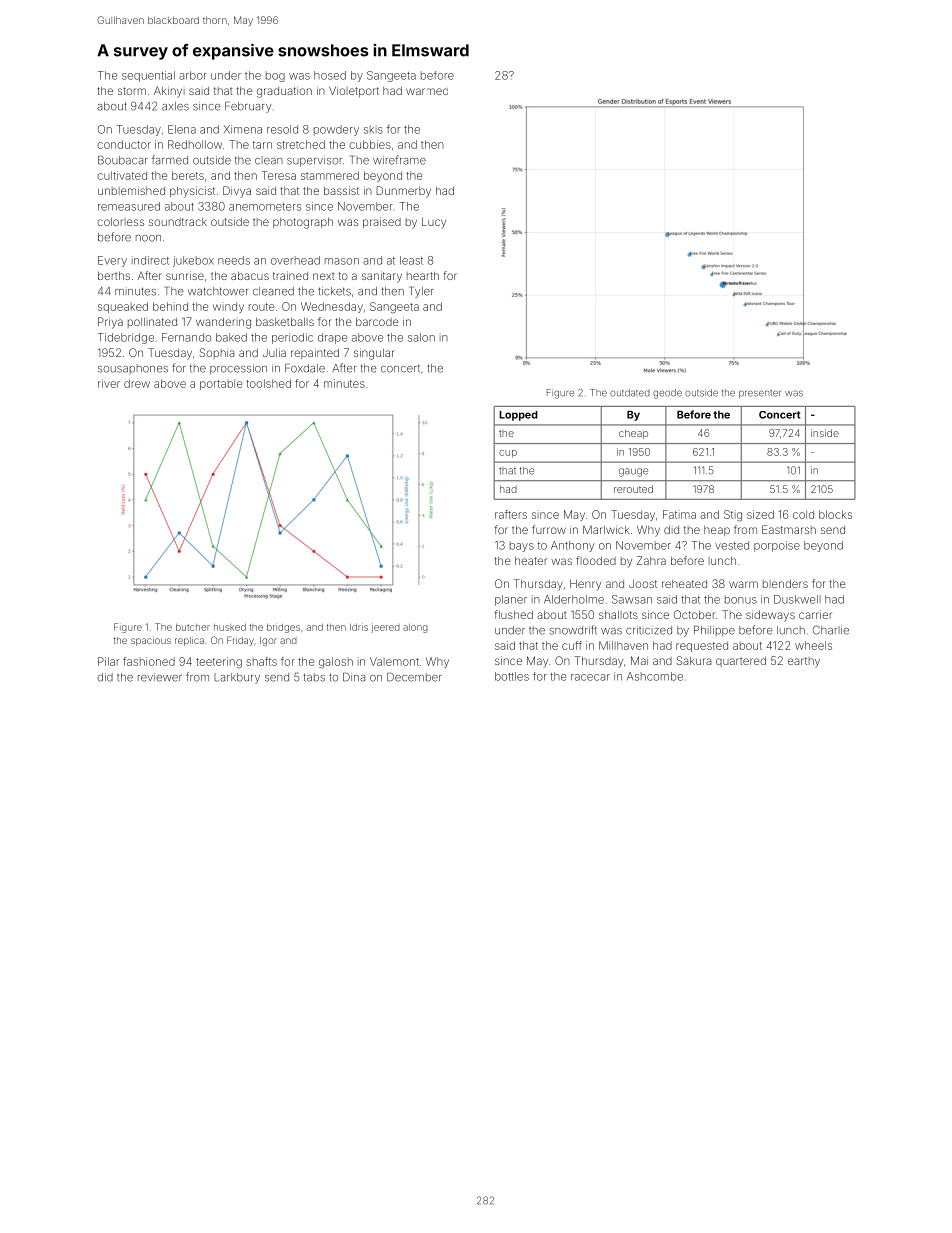  Describe the element at coordinates (825, 433) in the page. I see `inside` at that location.
